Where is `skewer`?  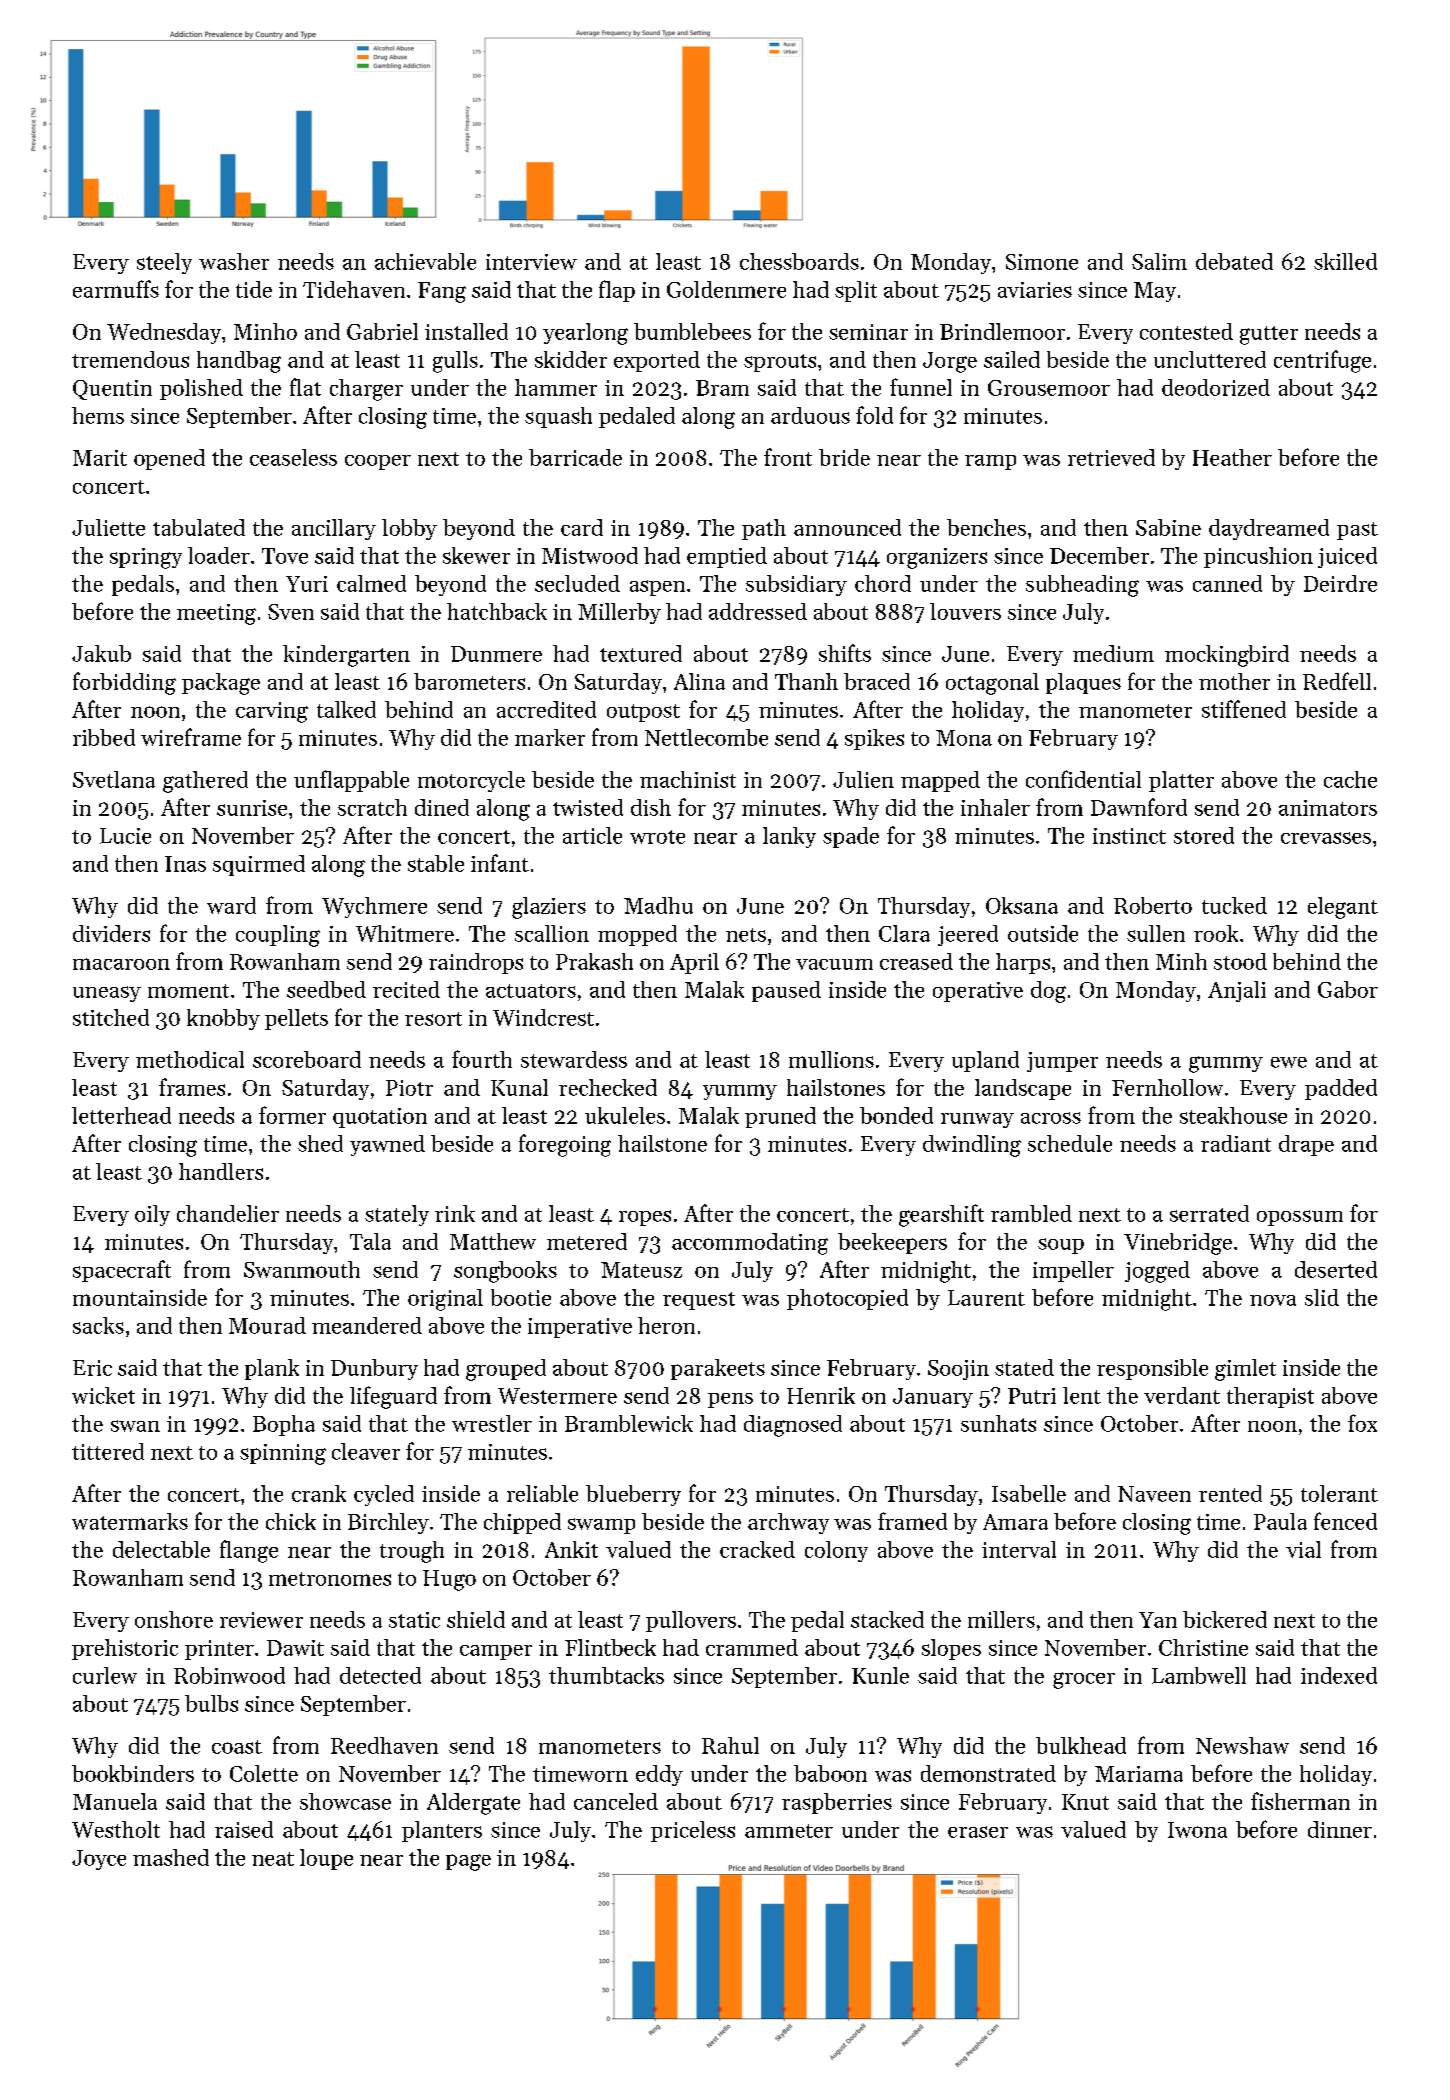
skewer is located at coordinates (476, 555).
